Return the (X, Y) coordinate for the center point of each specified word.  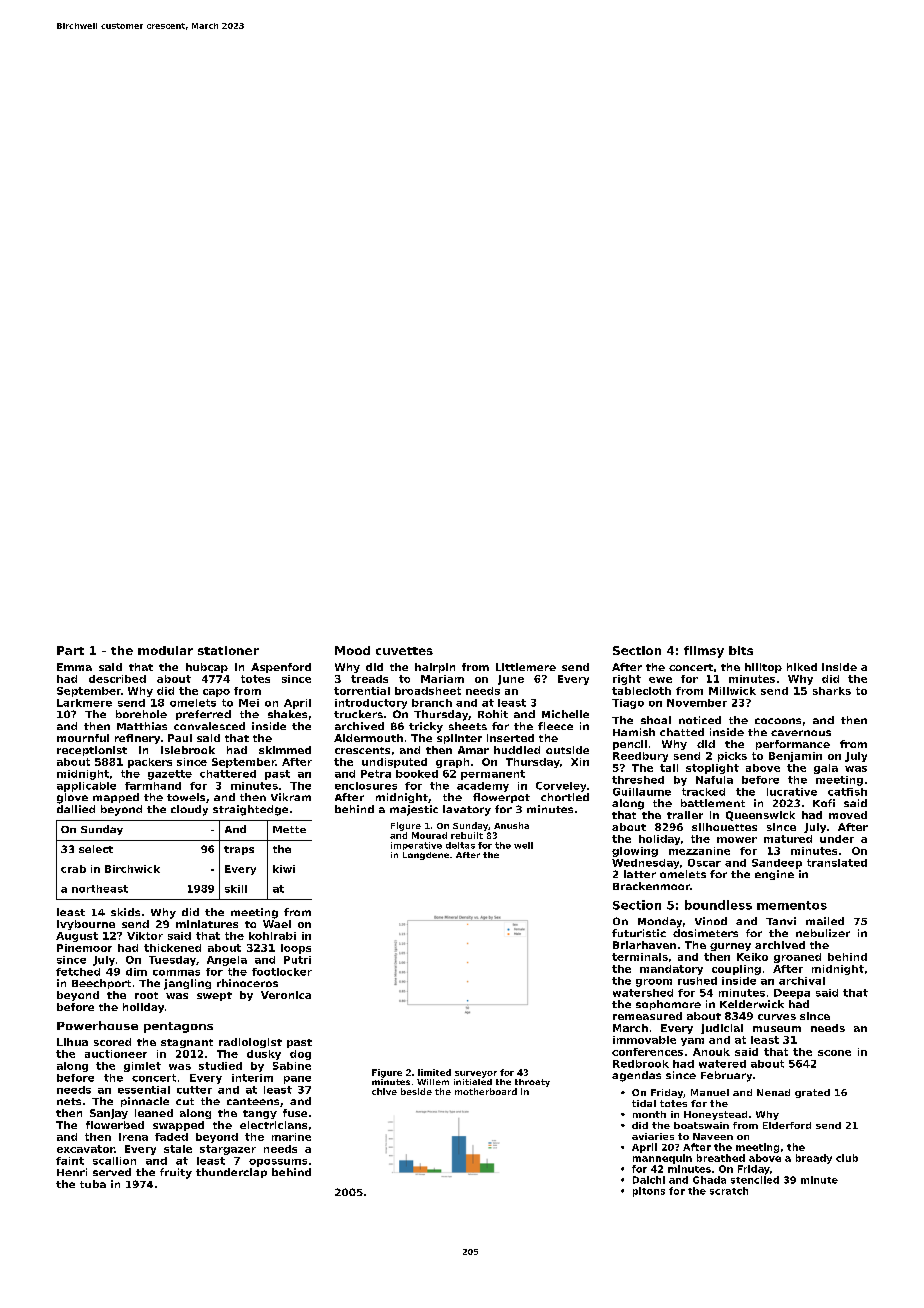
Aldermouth (368, 738)
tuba (93, 1184)
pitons (649, 1192)
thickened (172, 948)
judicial (722, 1029)
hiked (802, 667)
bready (814, 1159)
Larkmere (84, 703)
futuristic (639, 933)
